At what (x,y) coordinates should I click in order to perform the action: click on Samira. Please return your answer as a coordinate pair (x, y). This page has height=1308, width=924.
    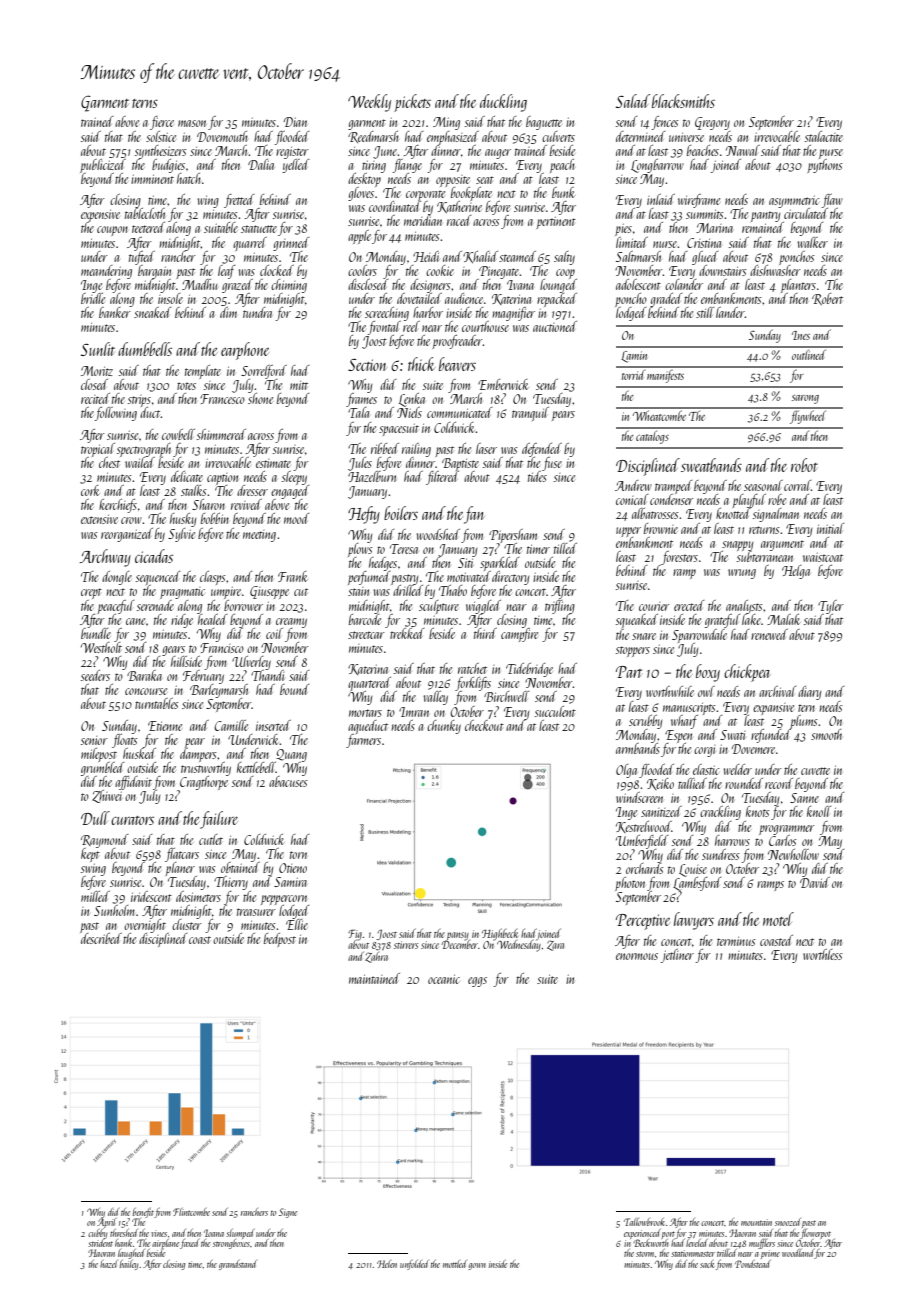
    Looking at the image, I should click on (290, 882).
